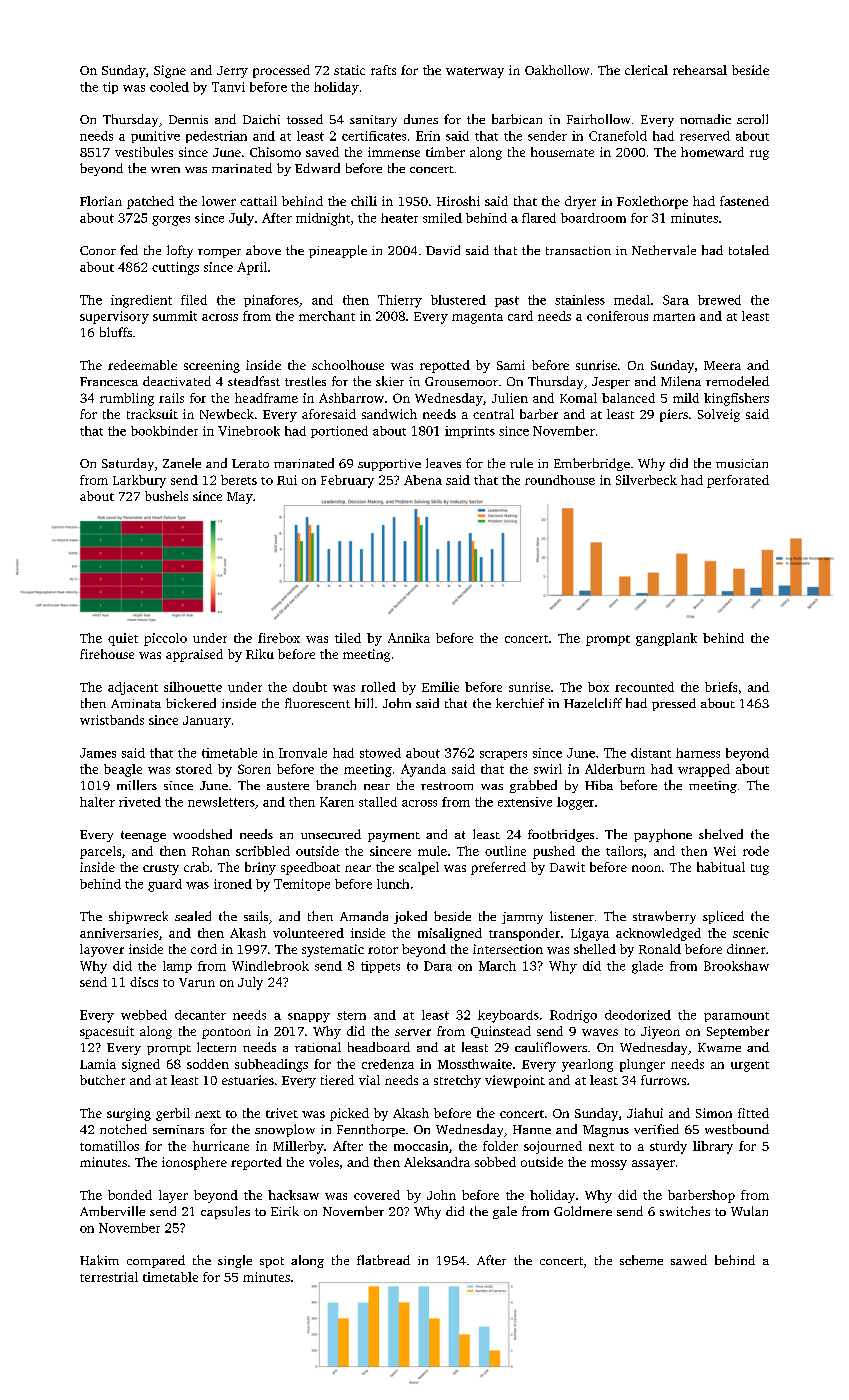 This screenshot has height=1400, width=849. I want to click on skier, so click(390, 381).
